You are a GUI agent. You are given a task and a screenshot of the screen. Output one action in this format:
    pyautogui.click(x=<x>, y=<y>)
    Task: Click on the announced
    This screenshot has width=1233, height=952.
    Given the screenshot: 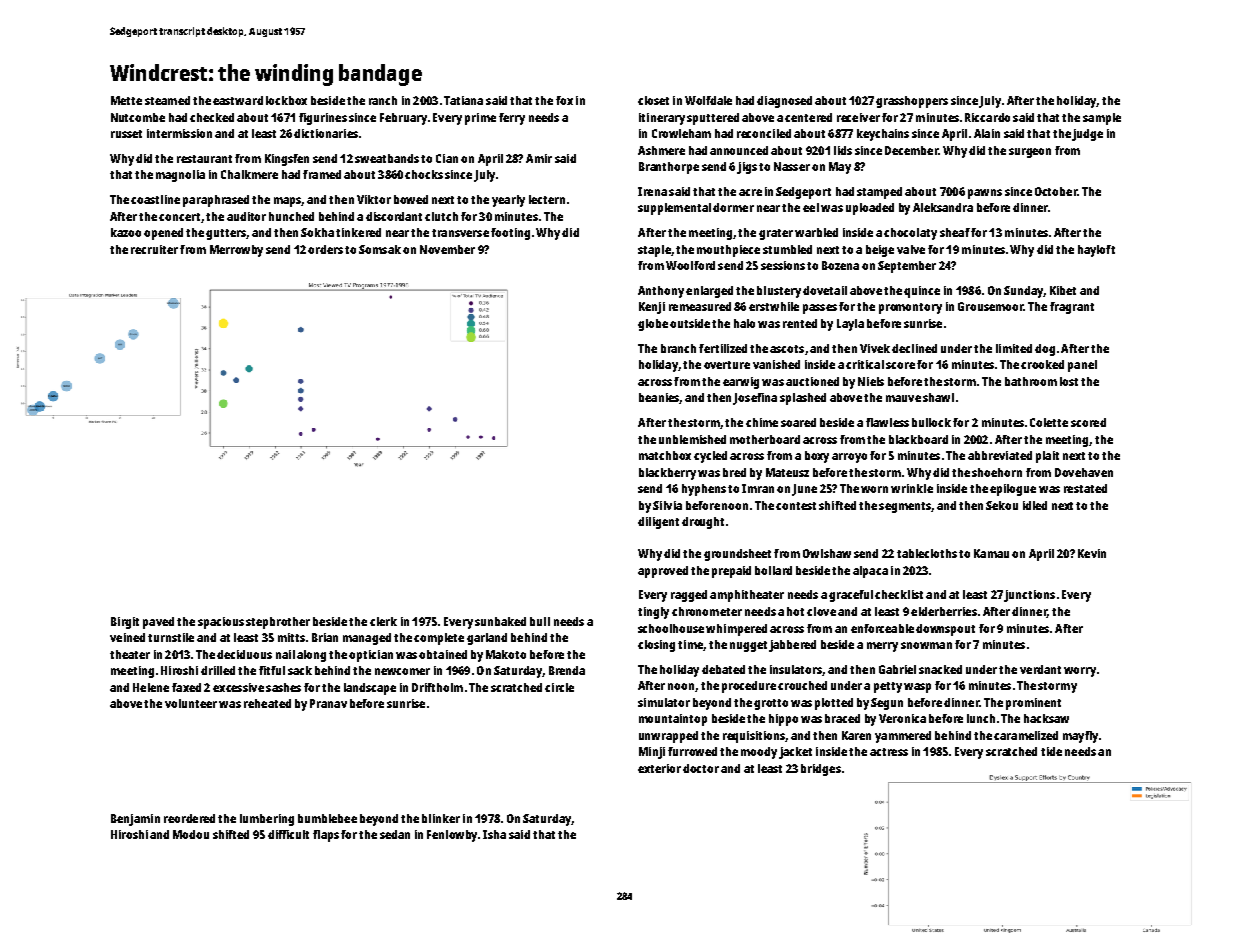 What is the action you would take?
    pyautogui.click(x=739, y=150)
